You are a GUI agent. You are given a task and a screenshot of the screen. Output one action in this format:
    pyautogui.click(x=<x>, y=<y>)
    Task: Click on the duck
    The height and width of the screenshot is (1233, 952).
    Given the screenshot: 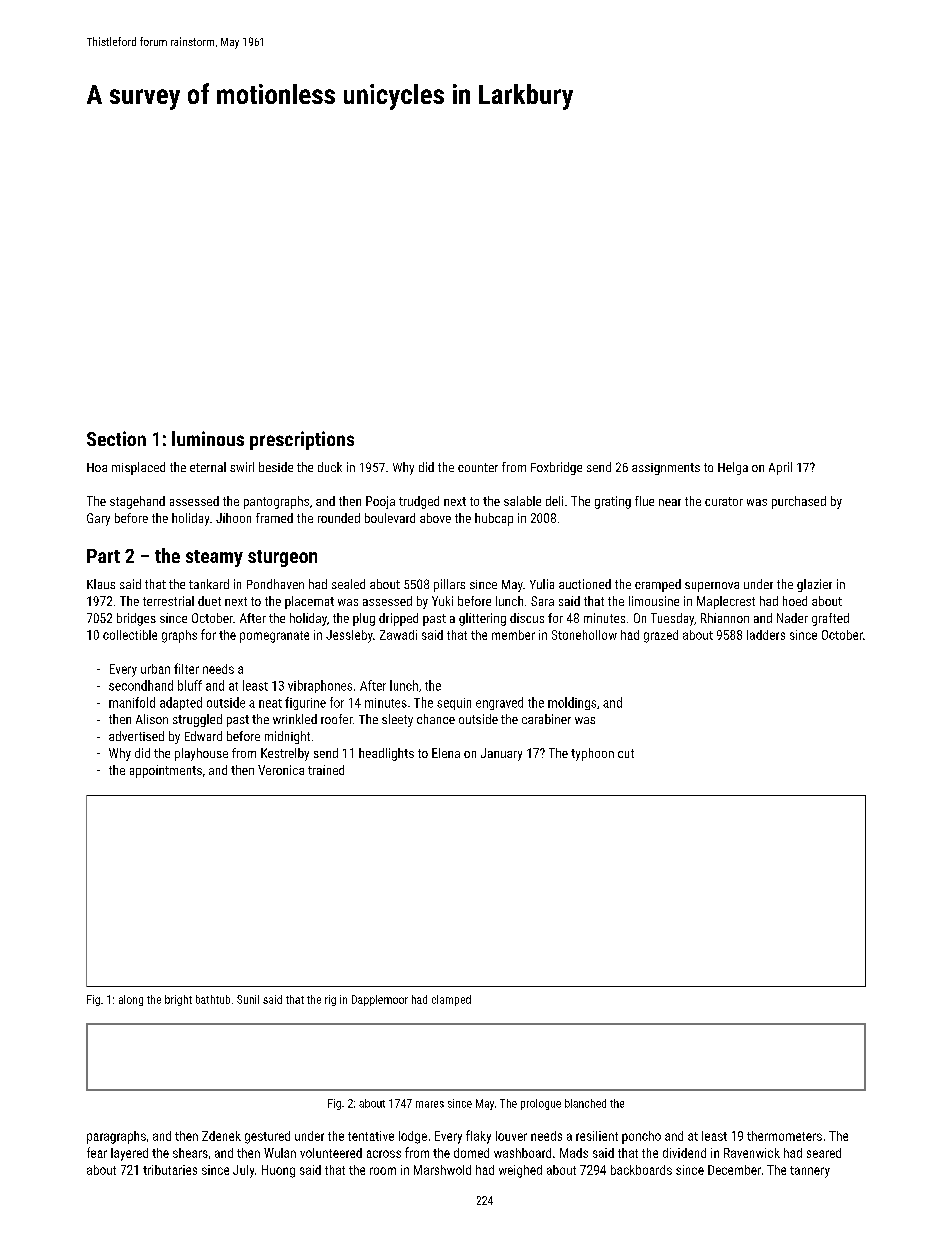 What is the action you would take?
    pyautogui.click(x=330, y=467)
